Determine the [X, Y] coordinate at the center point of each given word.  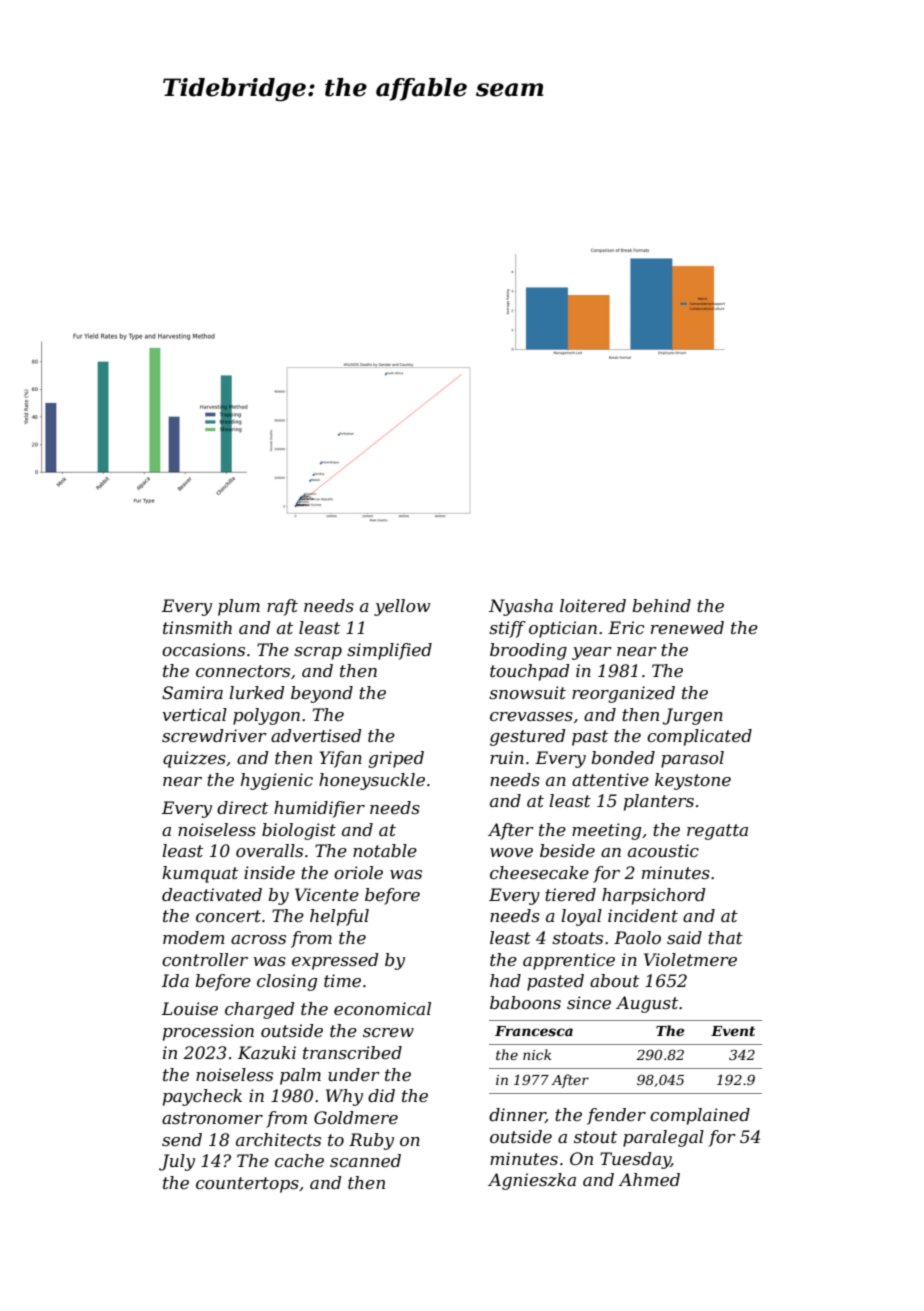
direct [242, 807]
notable [385, 850]
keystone [693, 781]
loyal [581, 917]
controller [205, 959]
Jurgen [693, 716]
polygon [266, 716]
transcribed [352, 1052]
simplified [389, 651]
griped [396, 759]
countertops [247, 1185]
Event [733, 1031]
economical [382, 1008]
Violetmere [690, 959]
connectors [243, 671]
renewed [687, 627]
